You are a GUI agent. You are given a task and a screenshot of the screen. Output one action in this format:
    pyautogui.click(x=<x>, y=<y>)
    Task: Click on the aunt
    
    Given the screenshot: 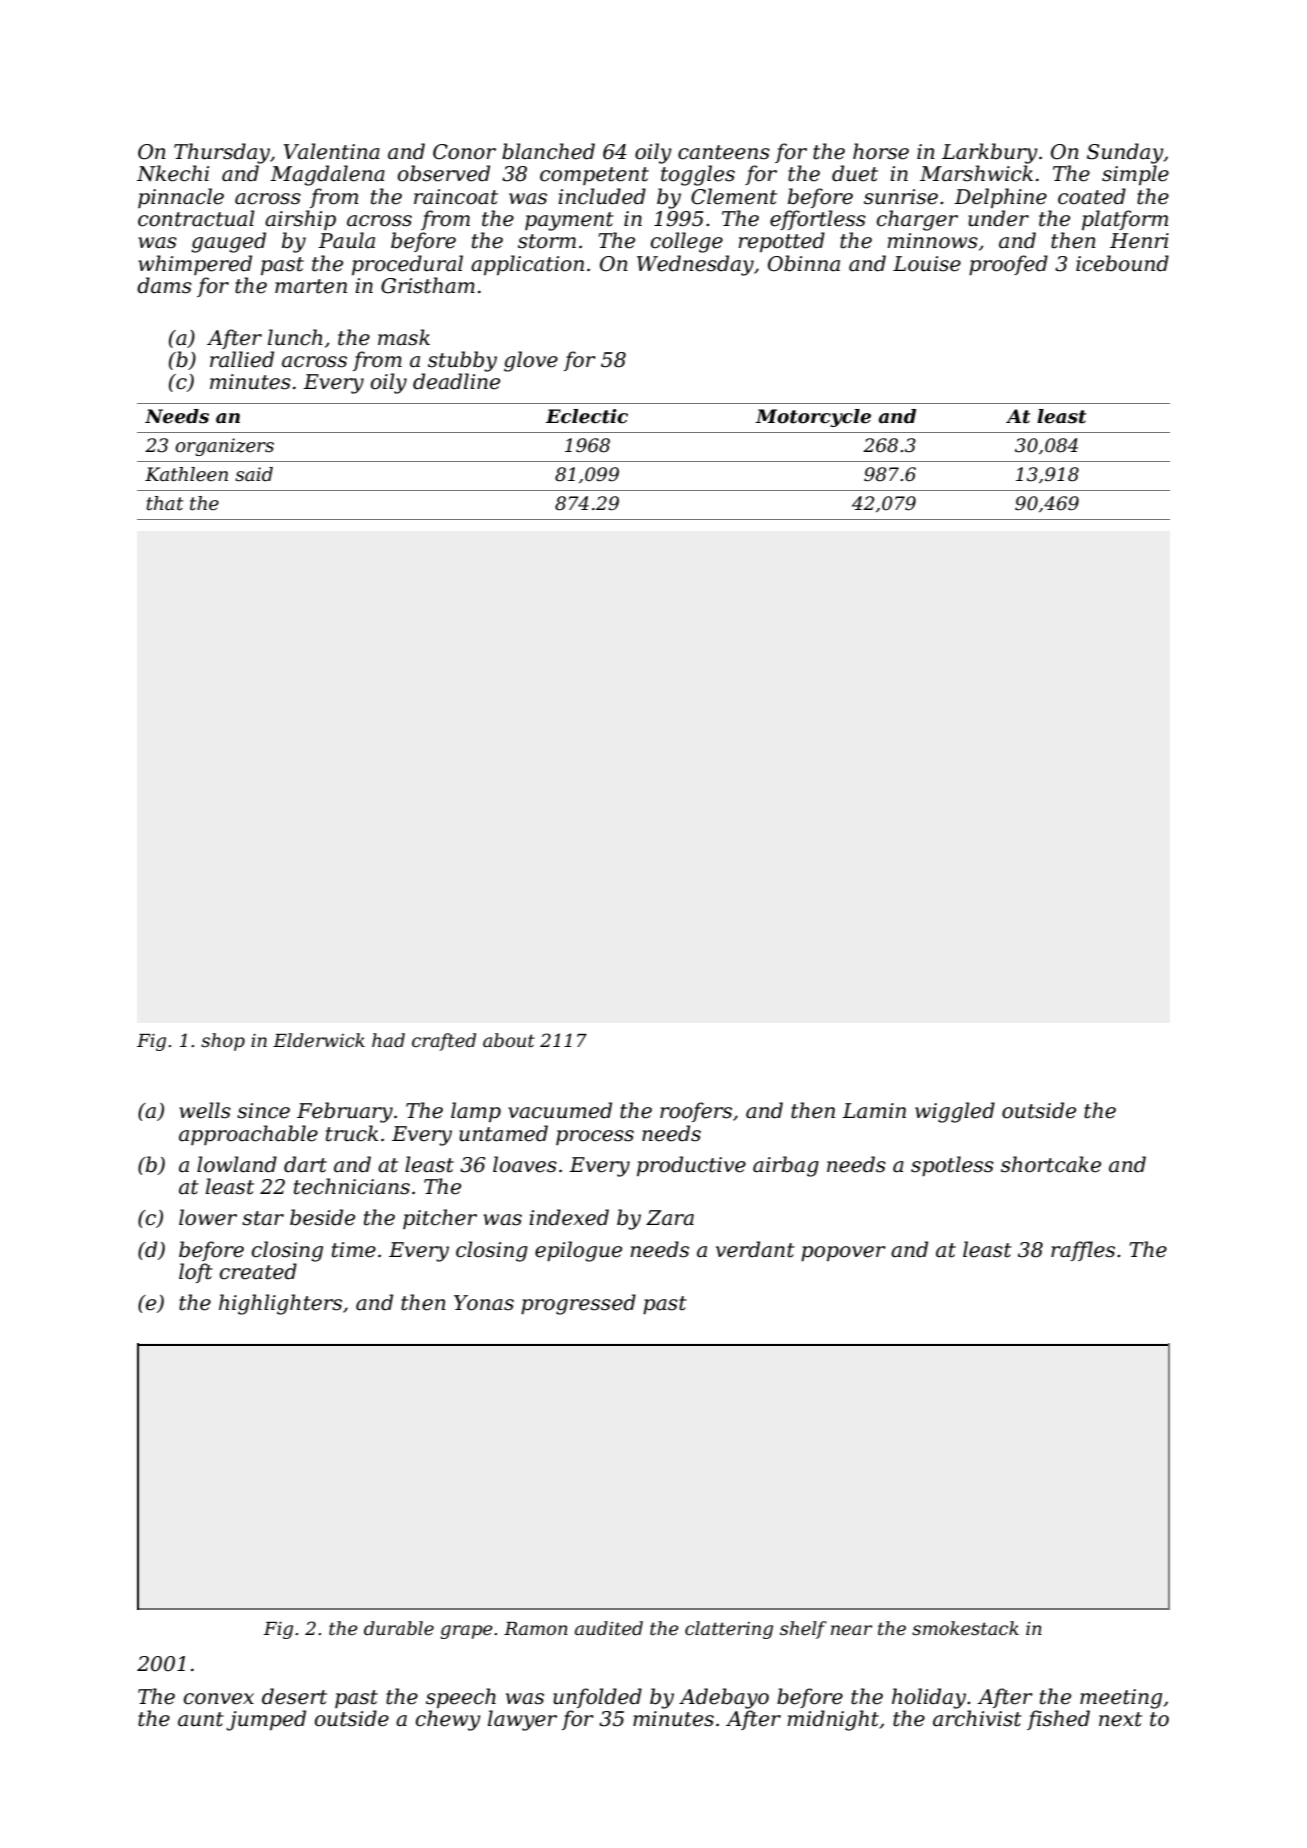 What is the action you would take?
    pyautogui.click(x=201, y=1719)
